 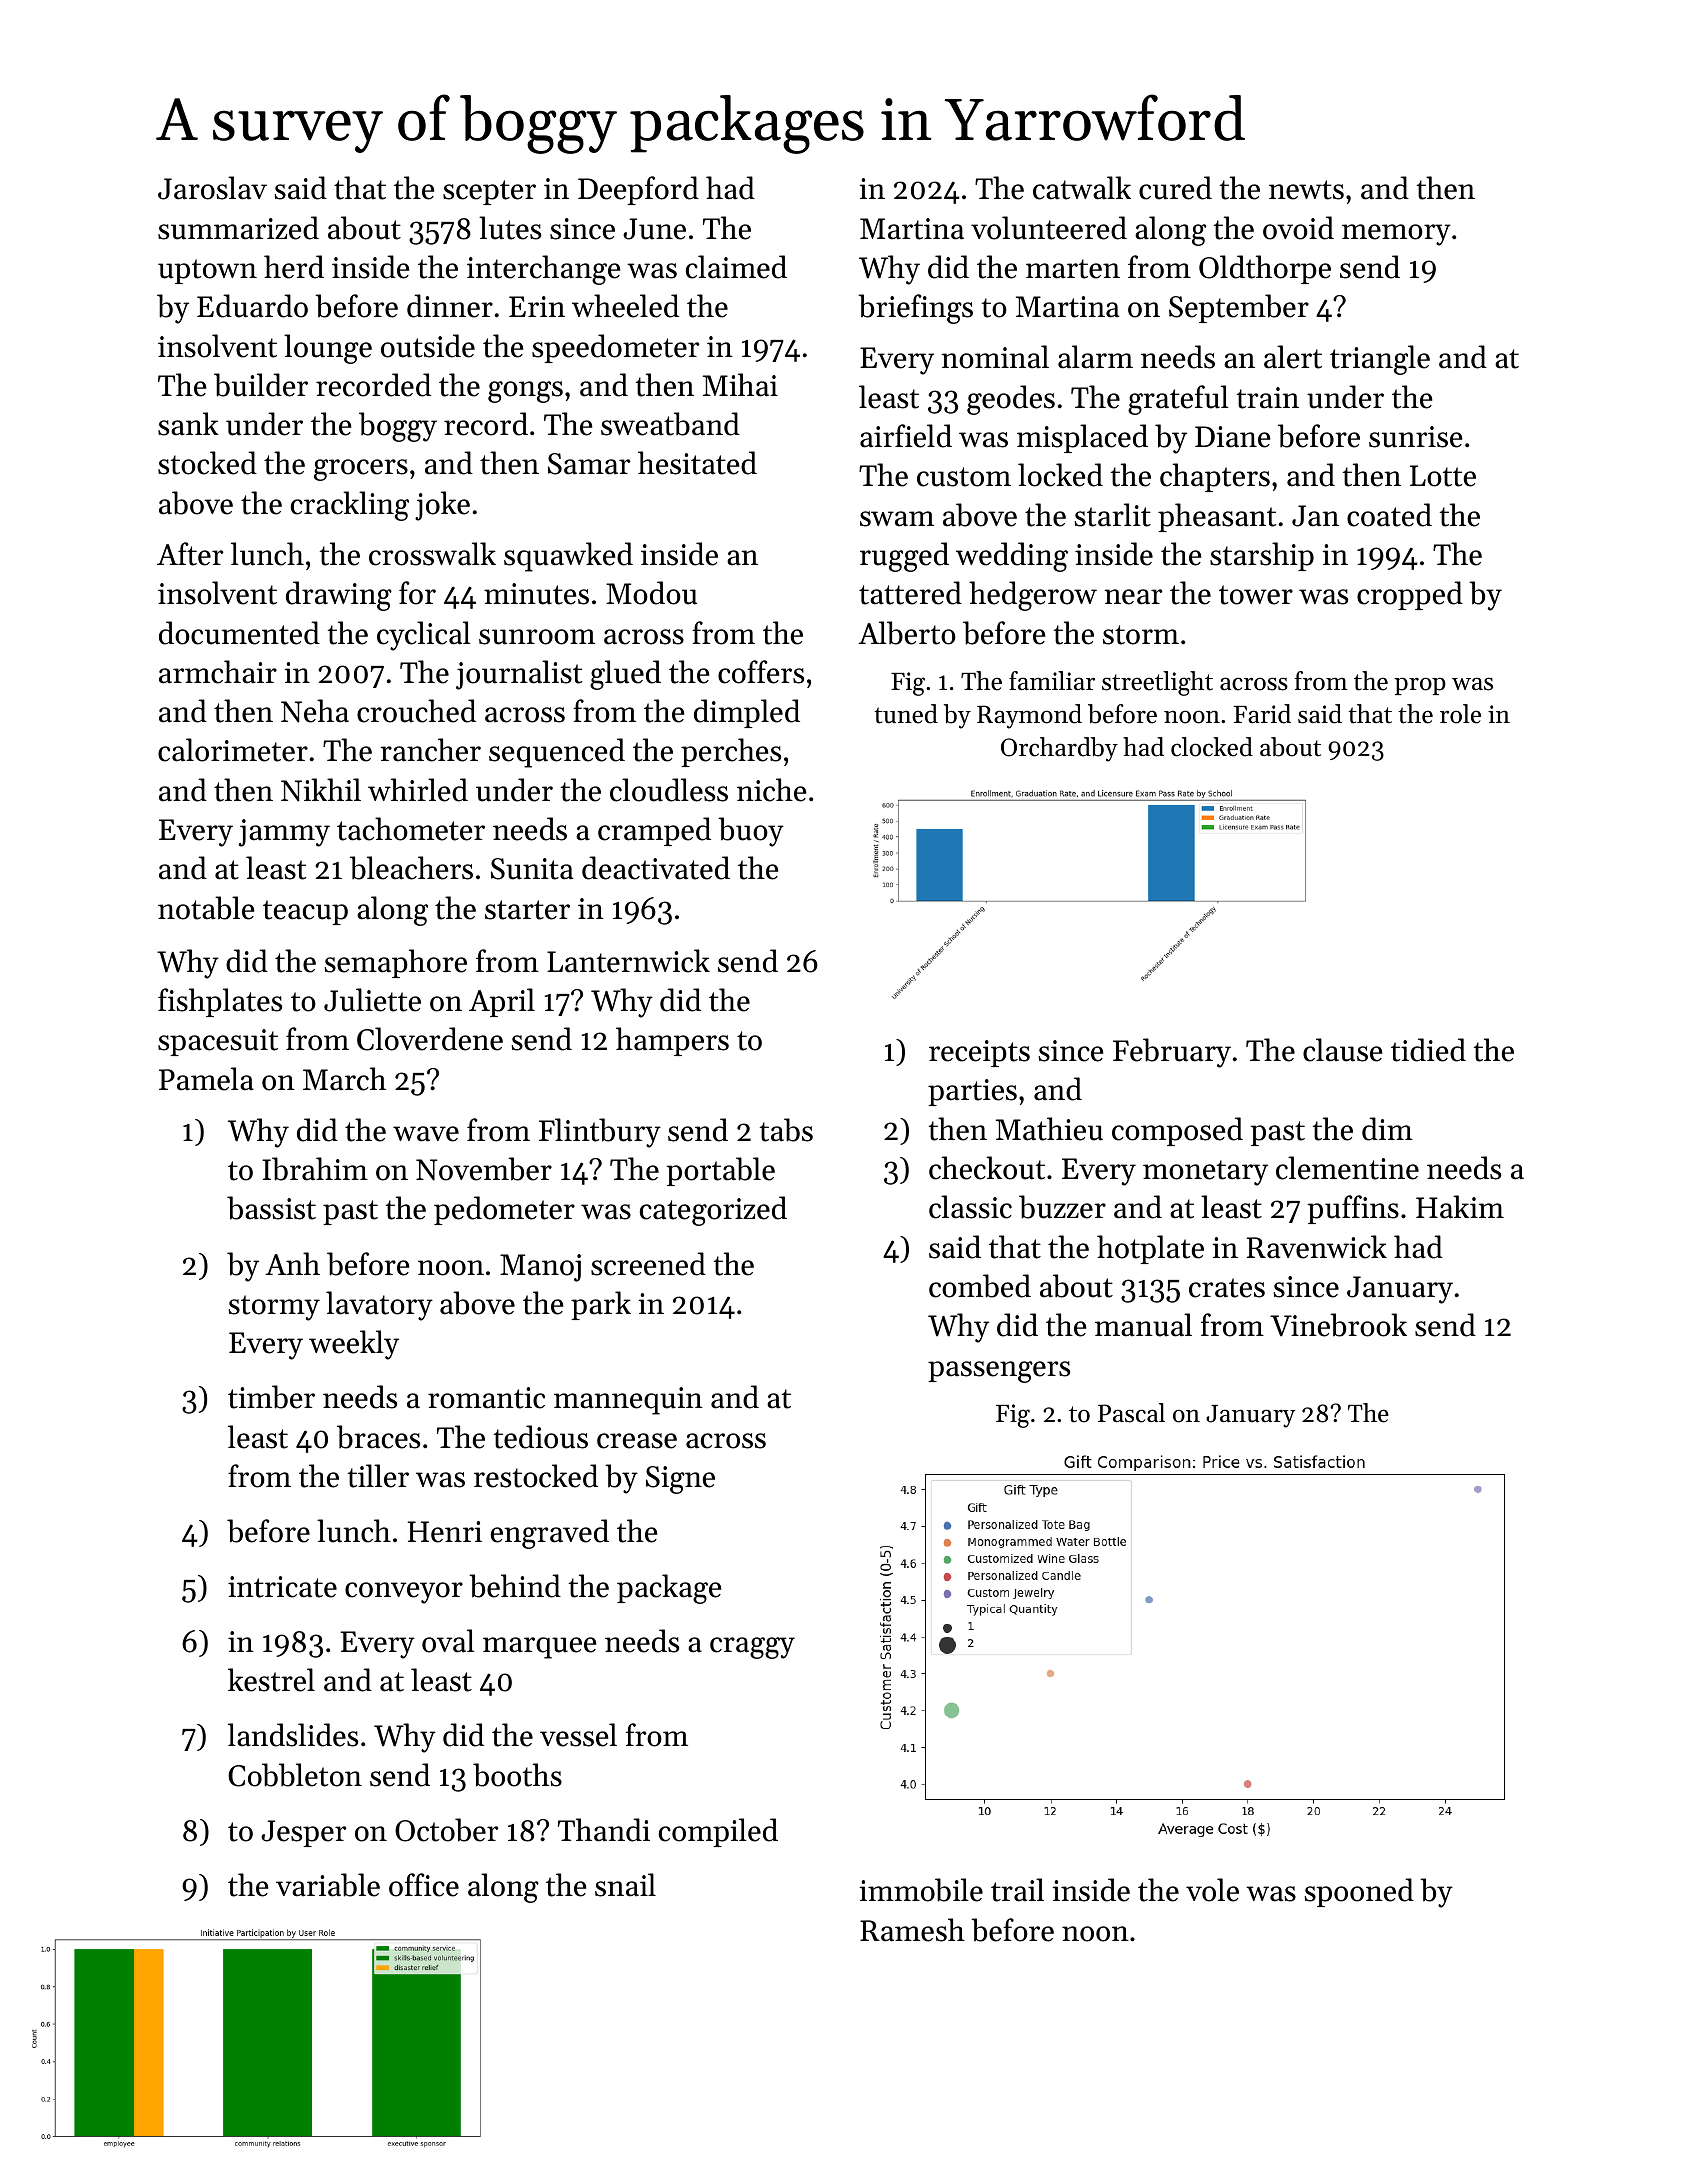 I want to click on rugged, so click(x=904, y=557).
